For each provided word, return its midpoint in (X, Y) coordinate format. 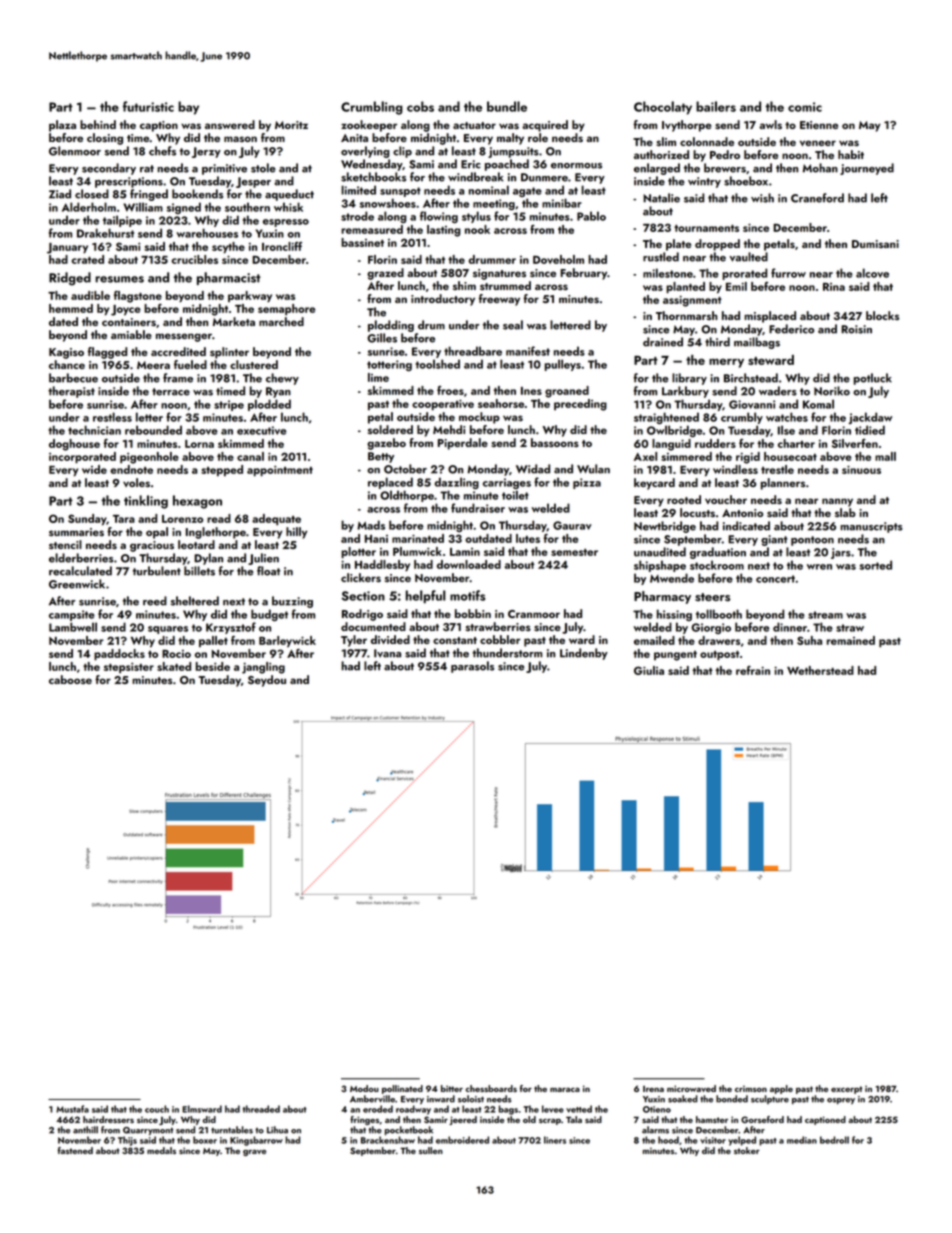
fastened (75, 1150)
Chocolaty (663, 108)
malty (510, 139)
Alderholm (89, 207)
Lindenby (584, 654)
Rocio (176, 654)
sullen (431, 1150)
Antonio (742, 513)
